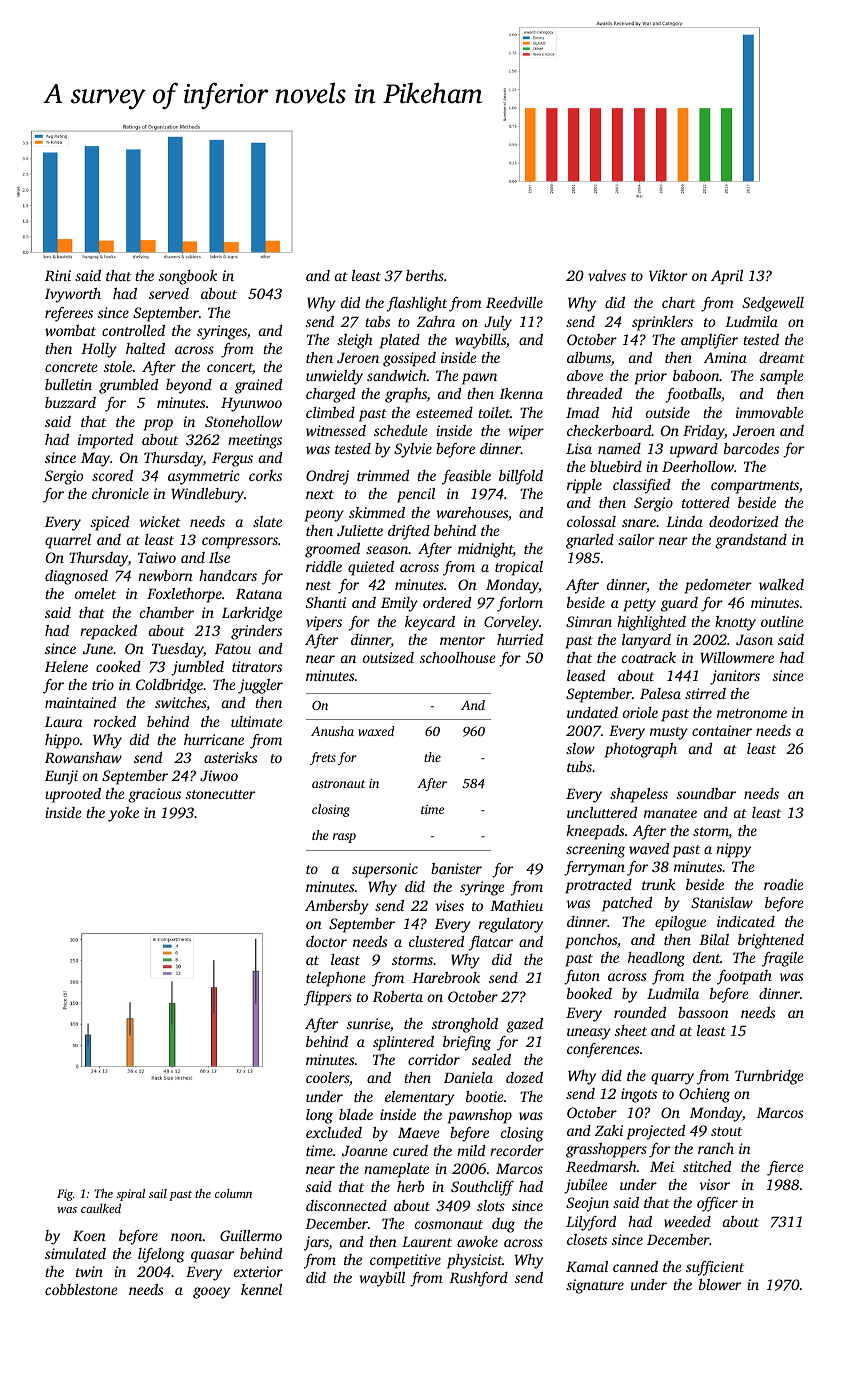  Describe the element at coordinates (338, 784) in the screenshot. I see `astronaut` at that location.
